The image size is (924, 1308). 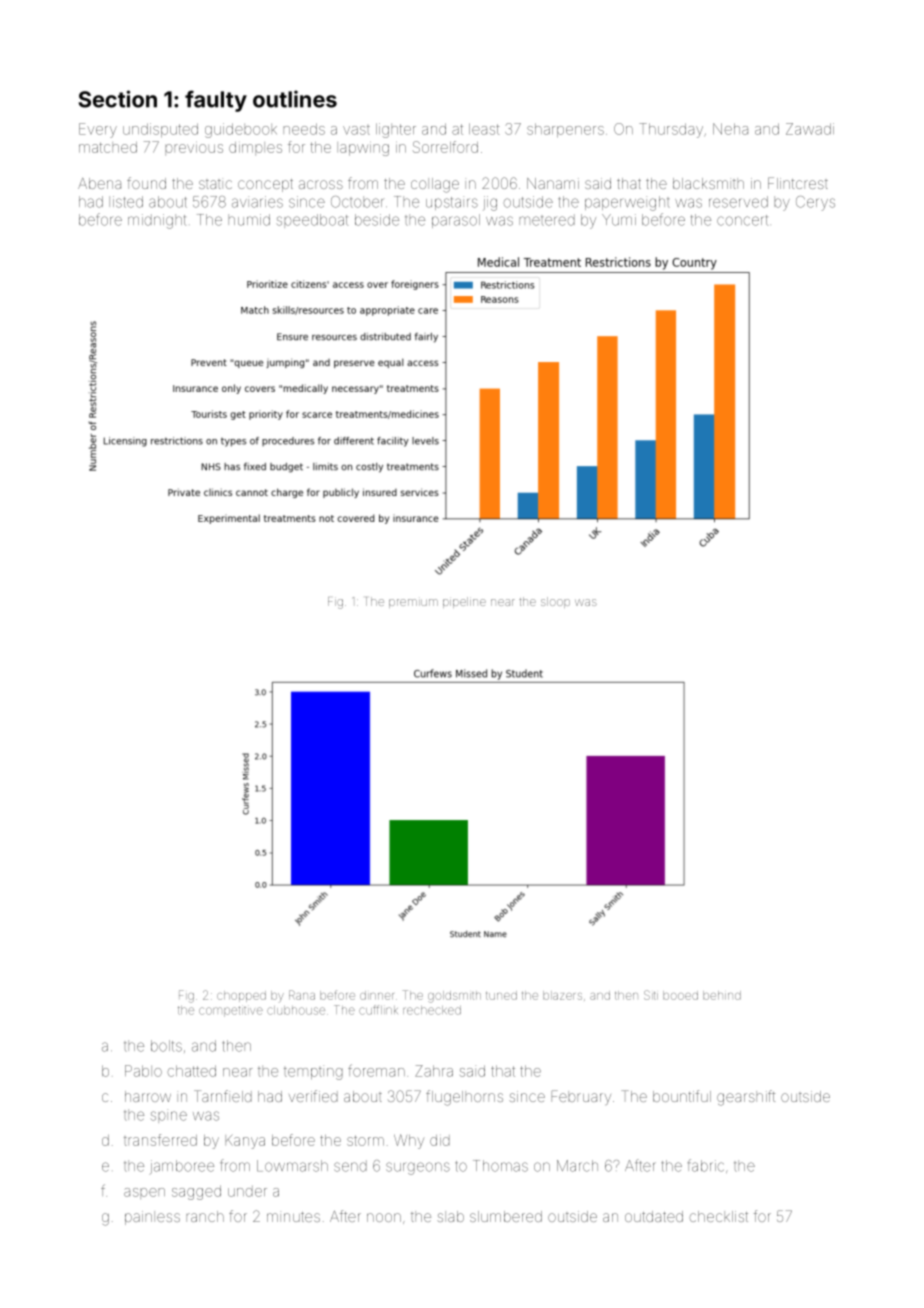 I want to click on bountiful, so click(x=682, y=1096).
